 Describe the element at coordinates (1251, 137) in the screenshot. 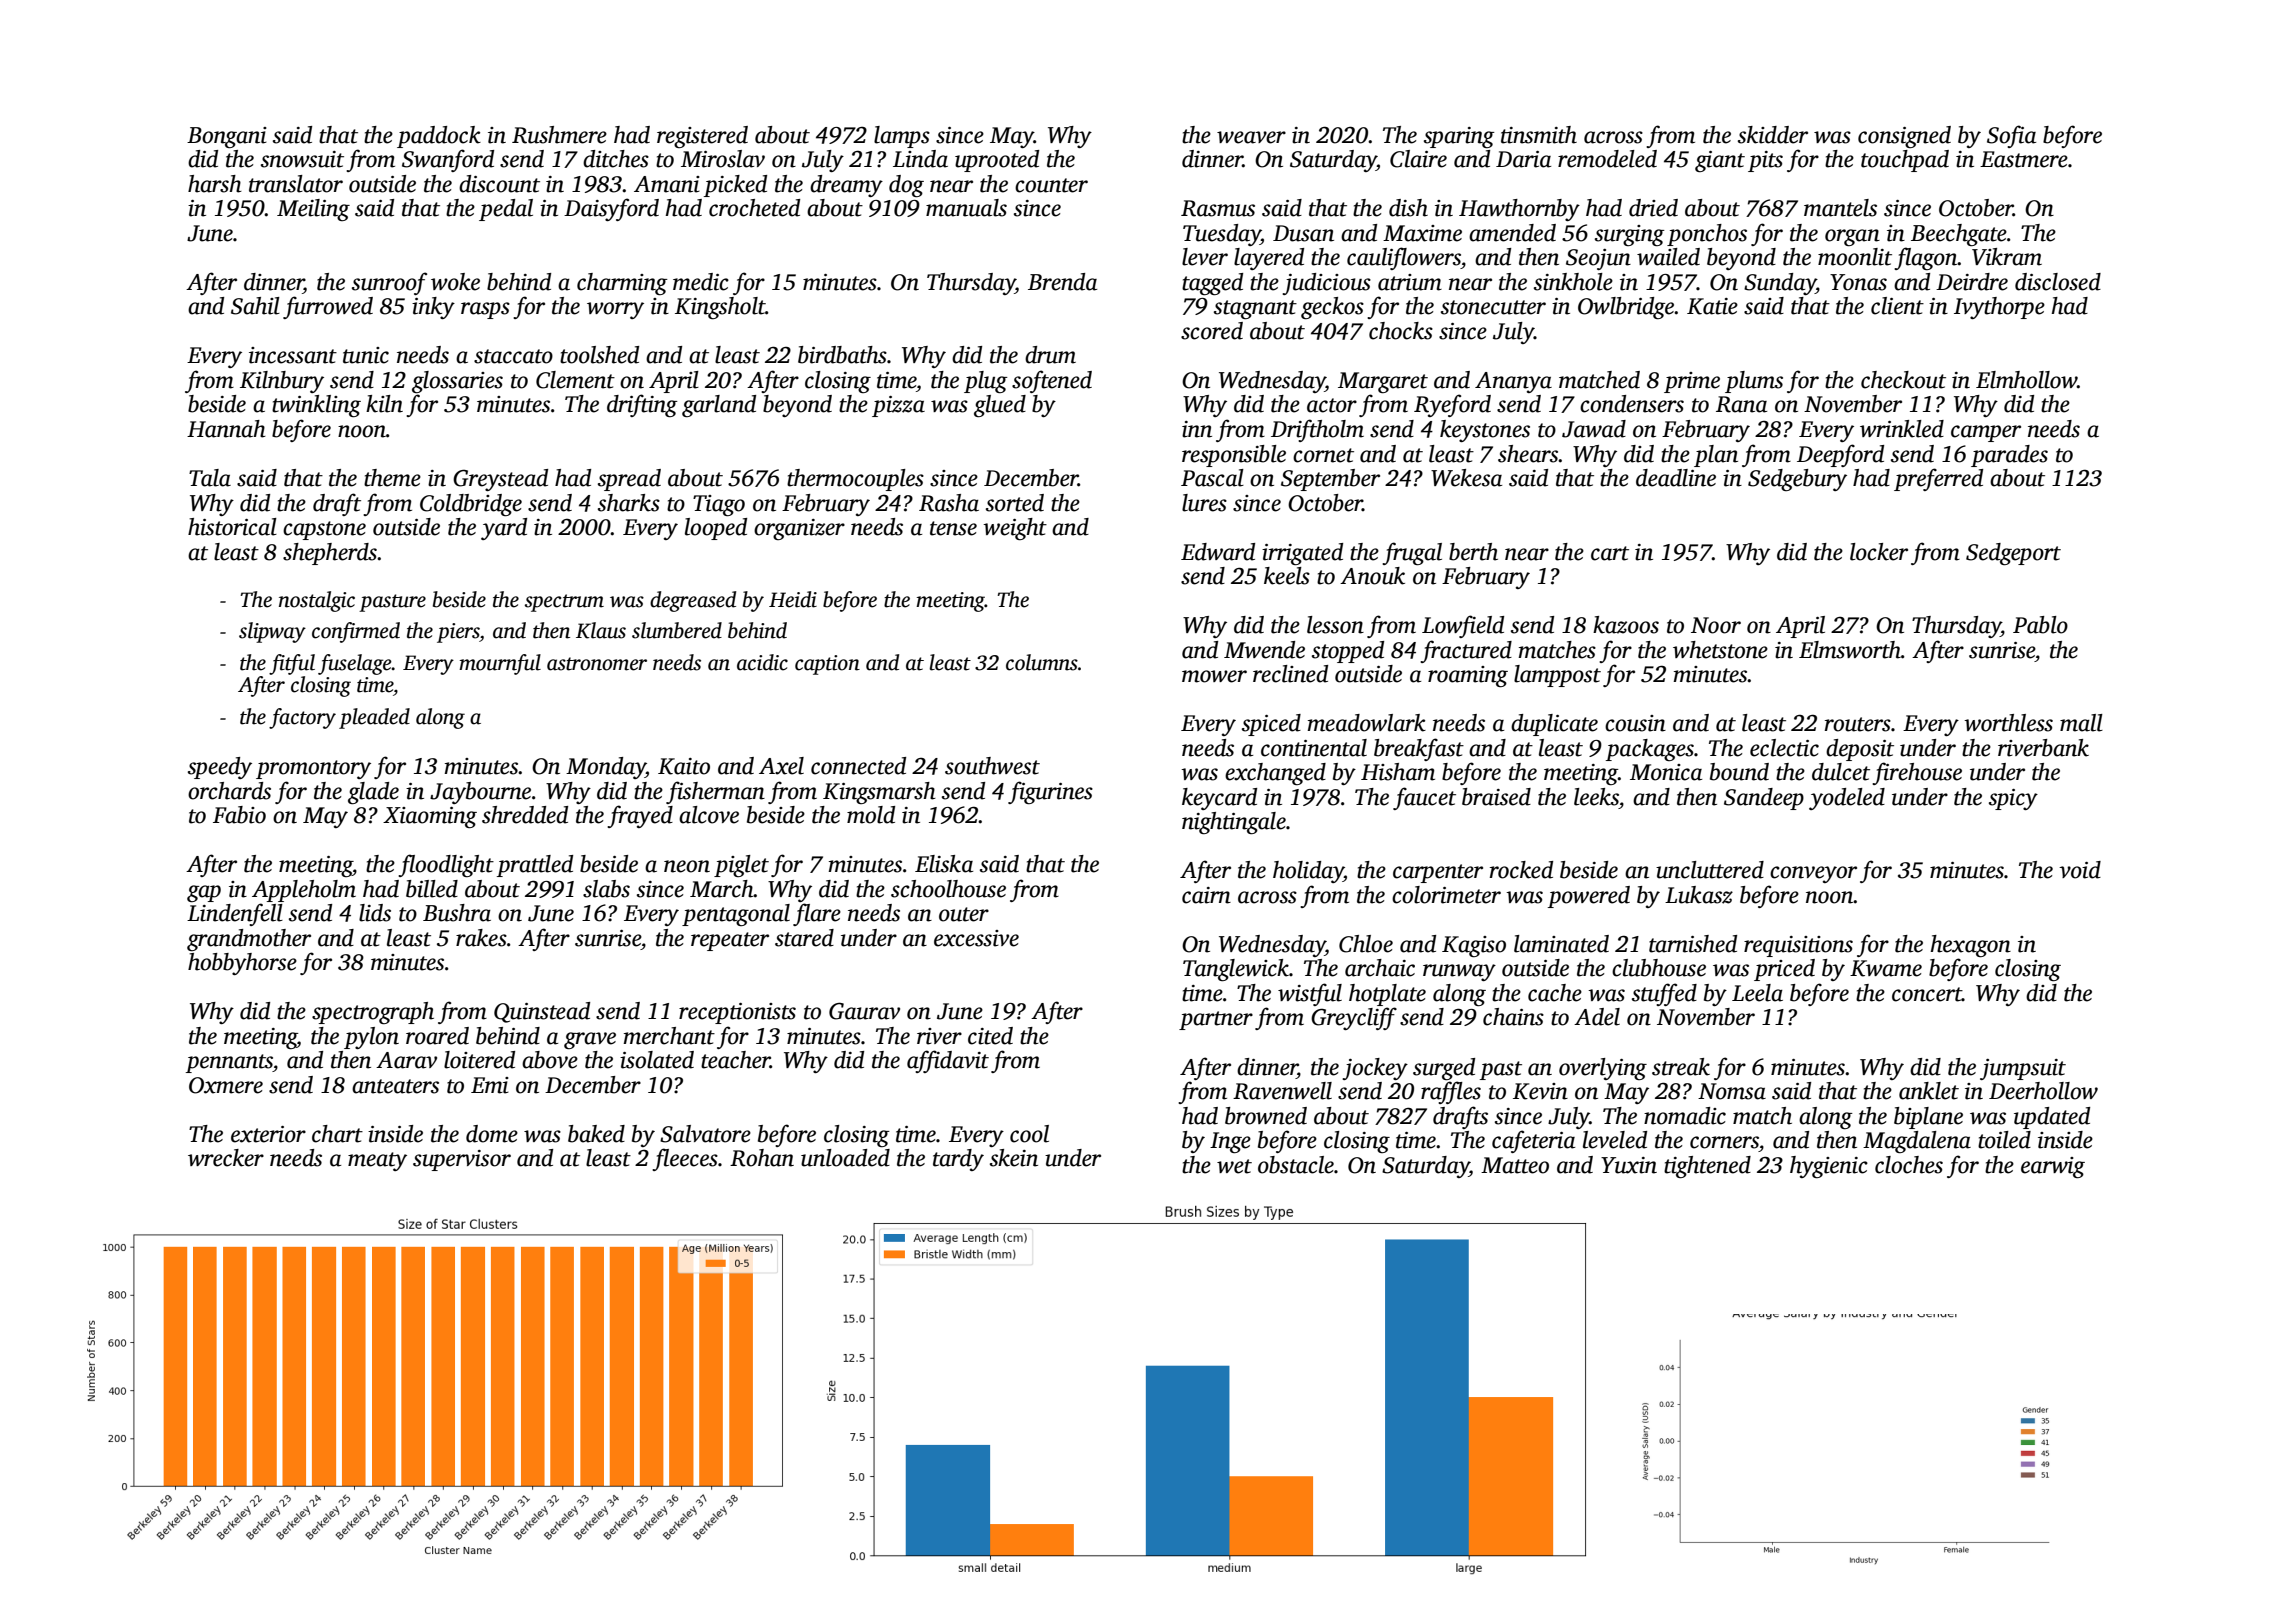

I see `weaver` at that location.
